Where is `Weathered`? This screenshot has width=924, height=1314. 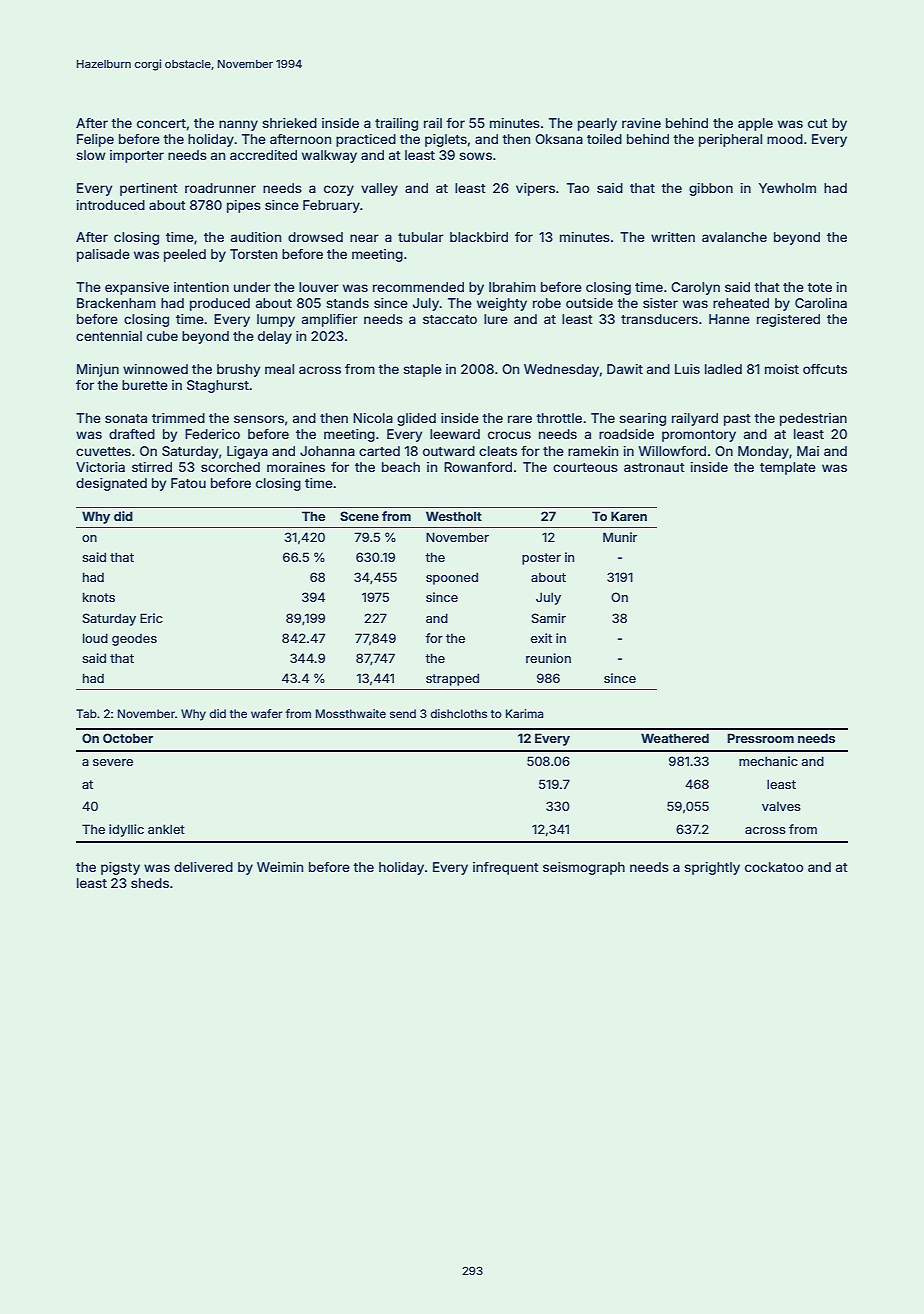
Weathered is located at coordinates (675, 738).
